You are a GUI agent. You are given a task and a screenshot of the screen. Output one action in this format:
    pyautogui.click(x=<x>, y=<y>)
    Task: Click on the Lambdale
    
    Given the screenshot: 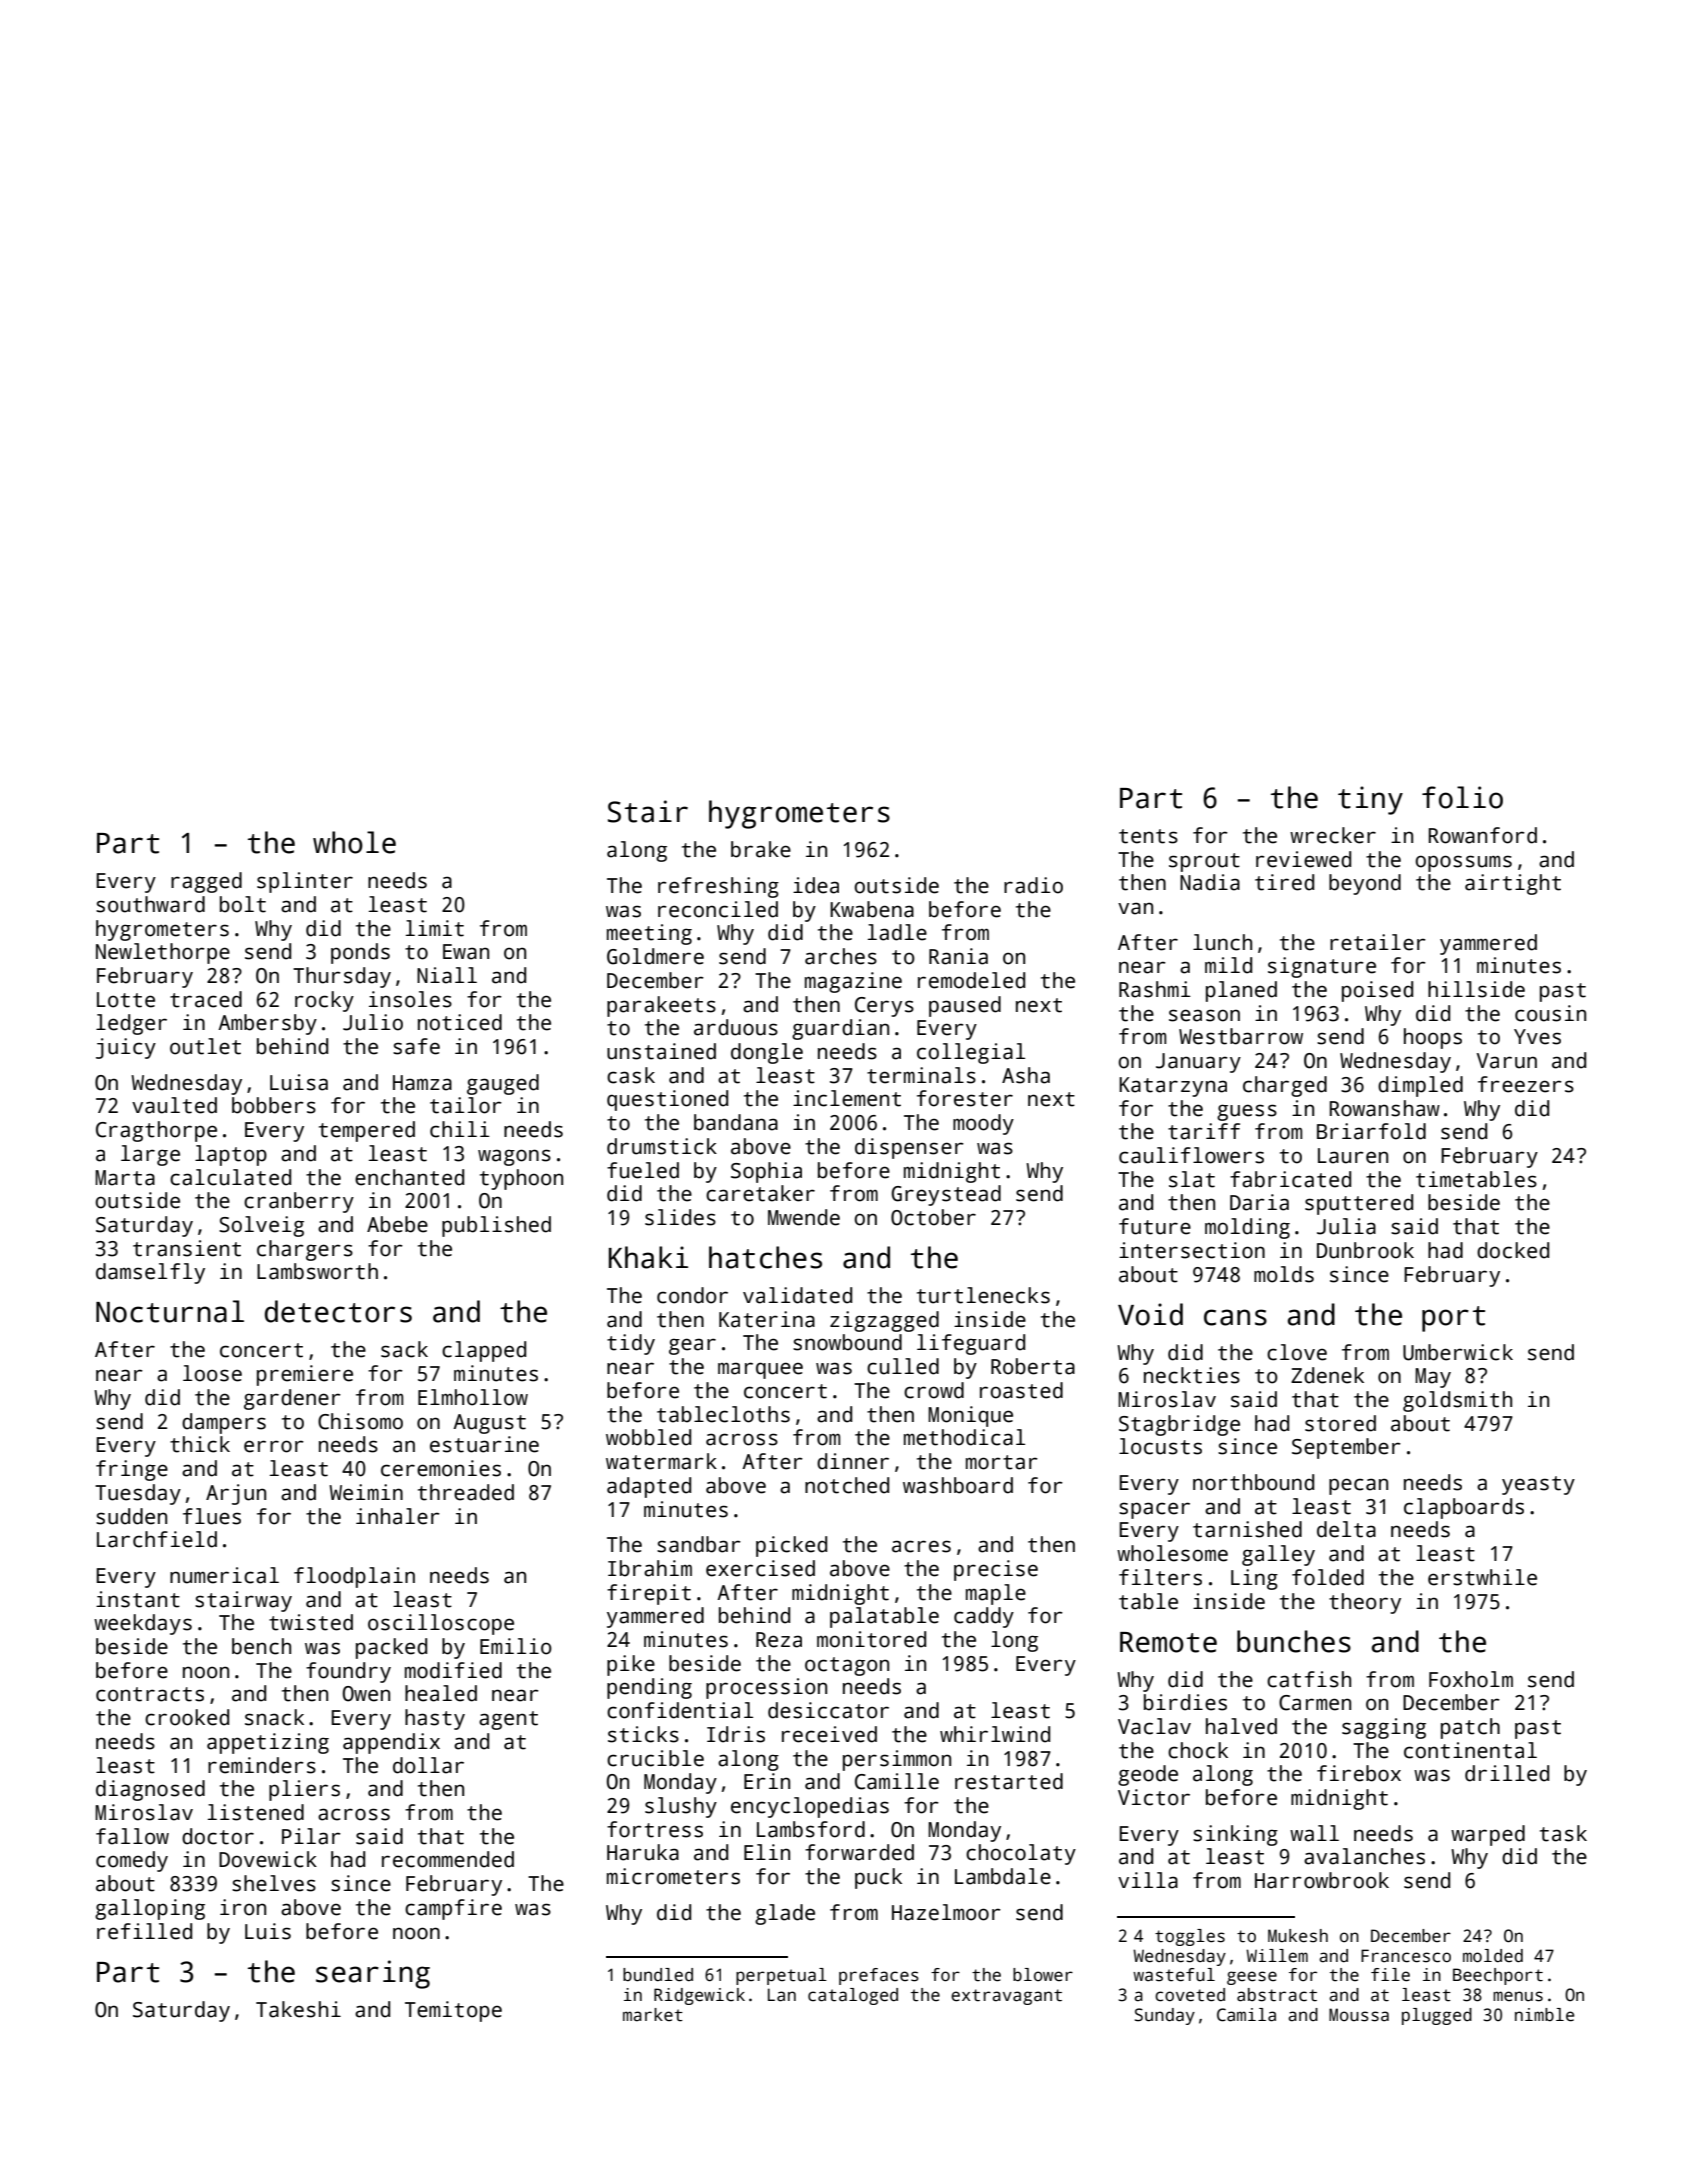 What is the action you would take?
    pyautogui.click(x=1003, y=1876)
